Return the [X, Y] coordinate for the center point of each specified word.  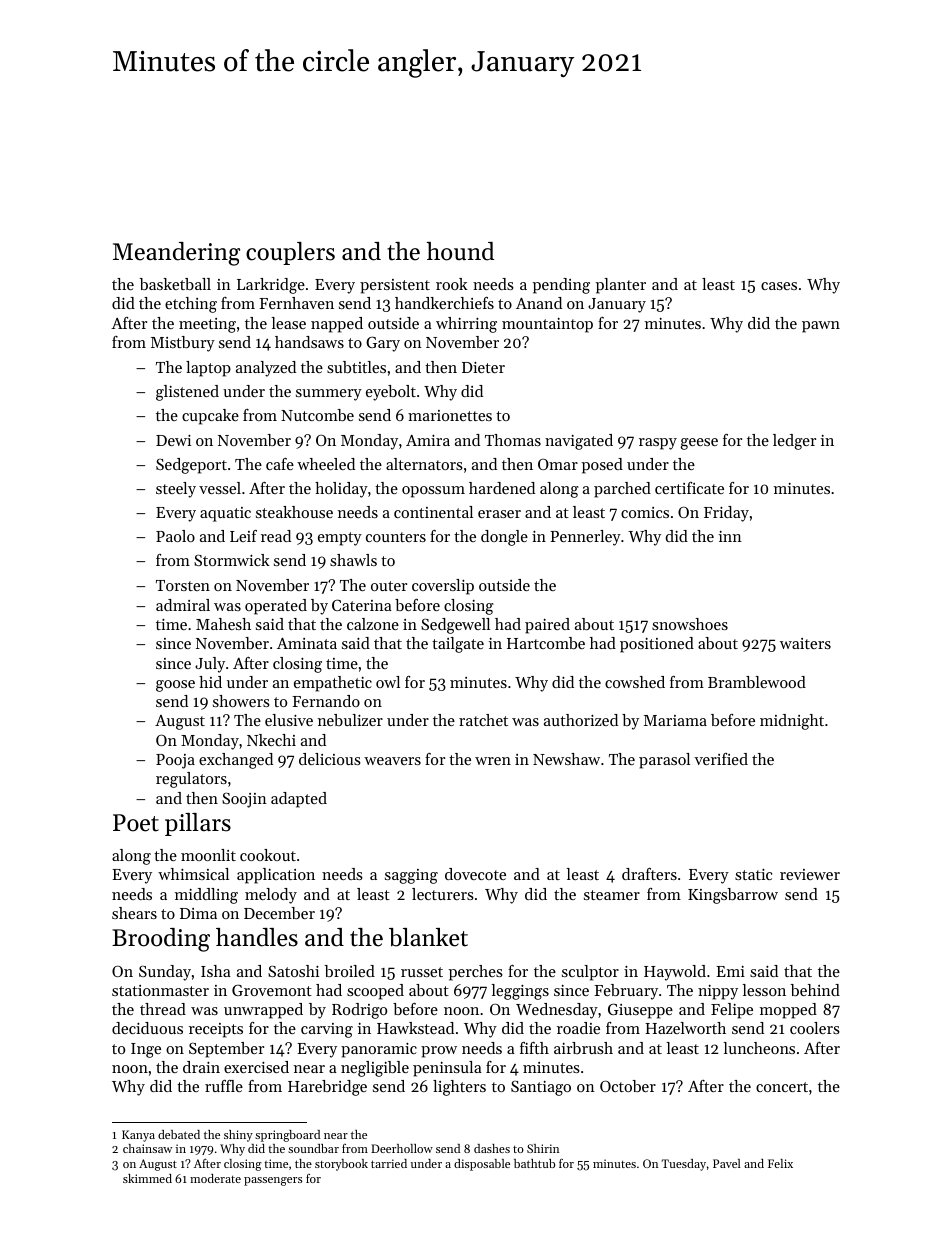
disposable [482, 1165]
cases [779, 286]
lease [288, 323]
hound [460, 251]
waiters [805, 643]
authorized [581, 720]
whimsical [193, 874]
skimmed [147, 1178]
